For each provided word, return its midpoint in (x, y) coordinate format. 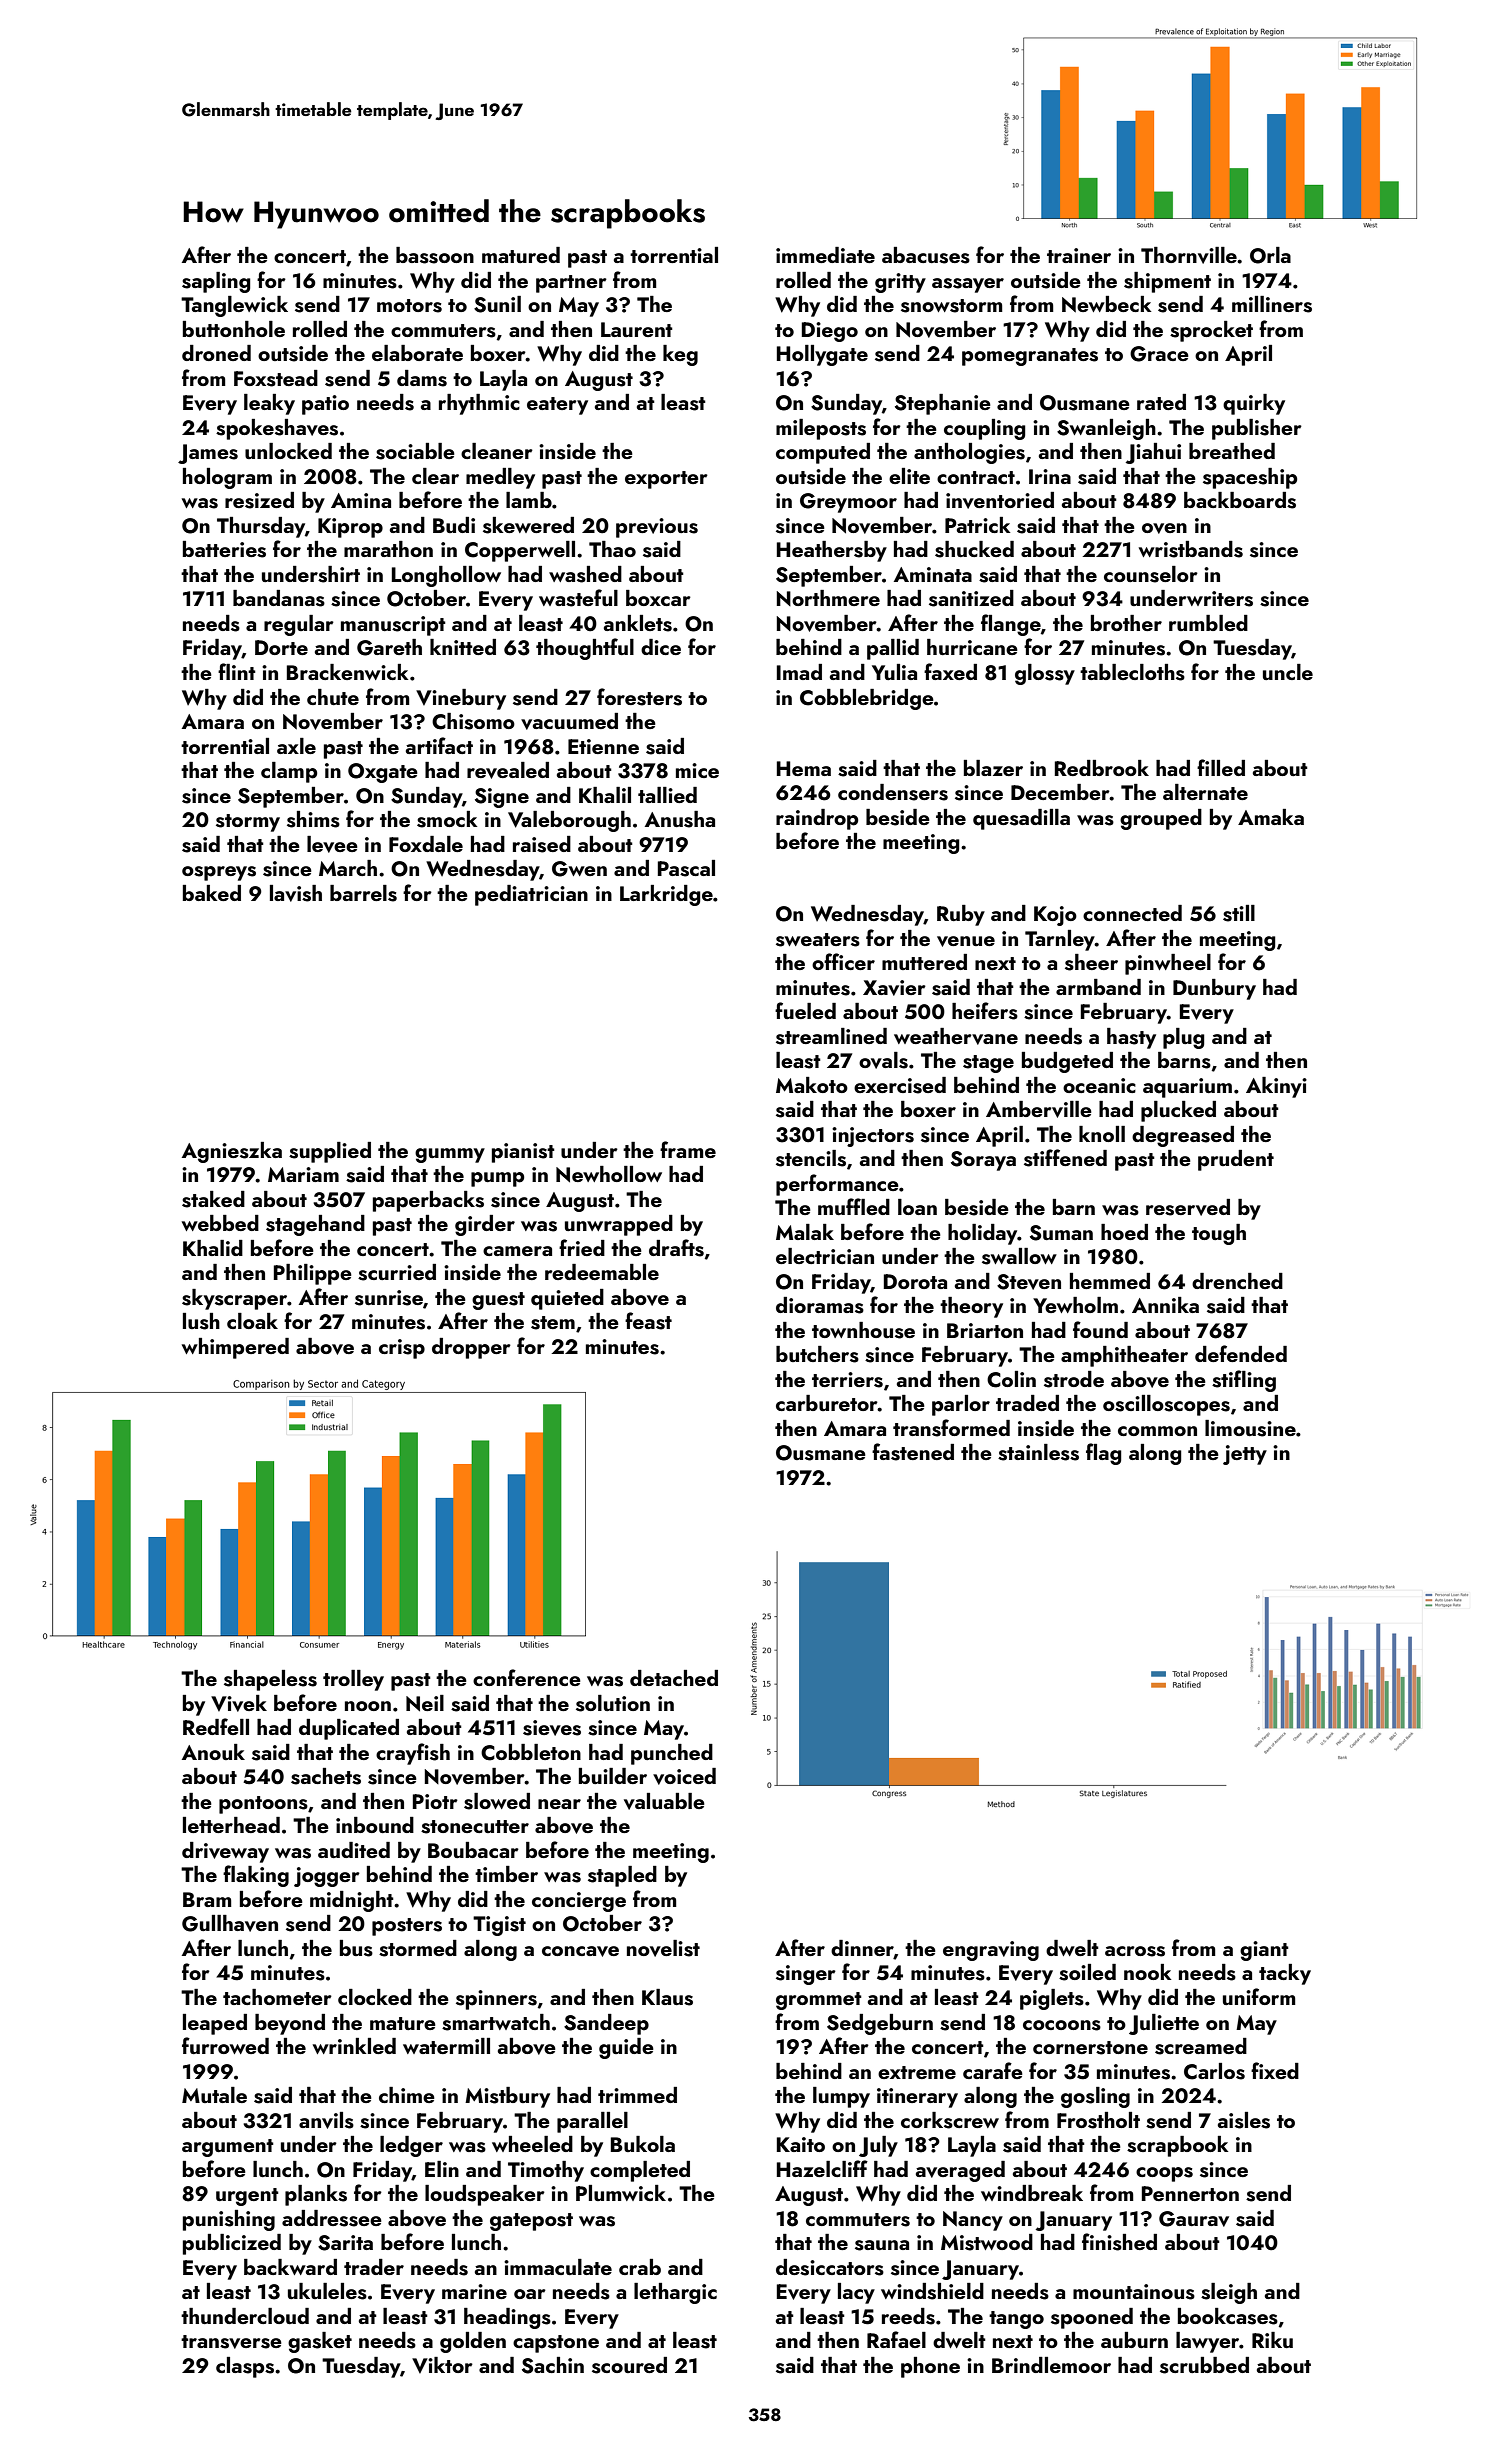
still (1239, 913)
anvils (326, 2120)
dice (661, 647)
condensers (893, 792)
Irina (1050, 476)
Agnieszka (232, 1152)
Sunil (497, 304)
